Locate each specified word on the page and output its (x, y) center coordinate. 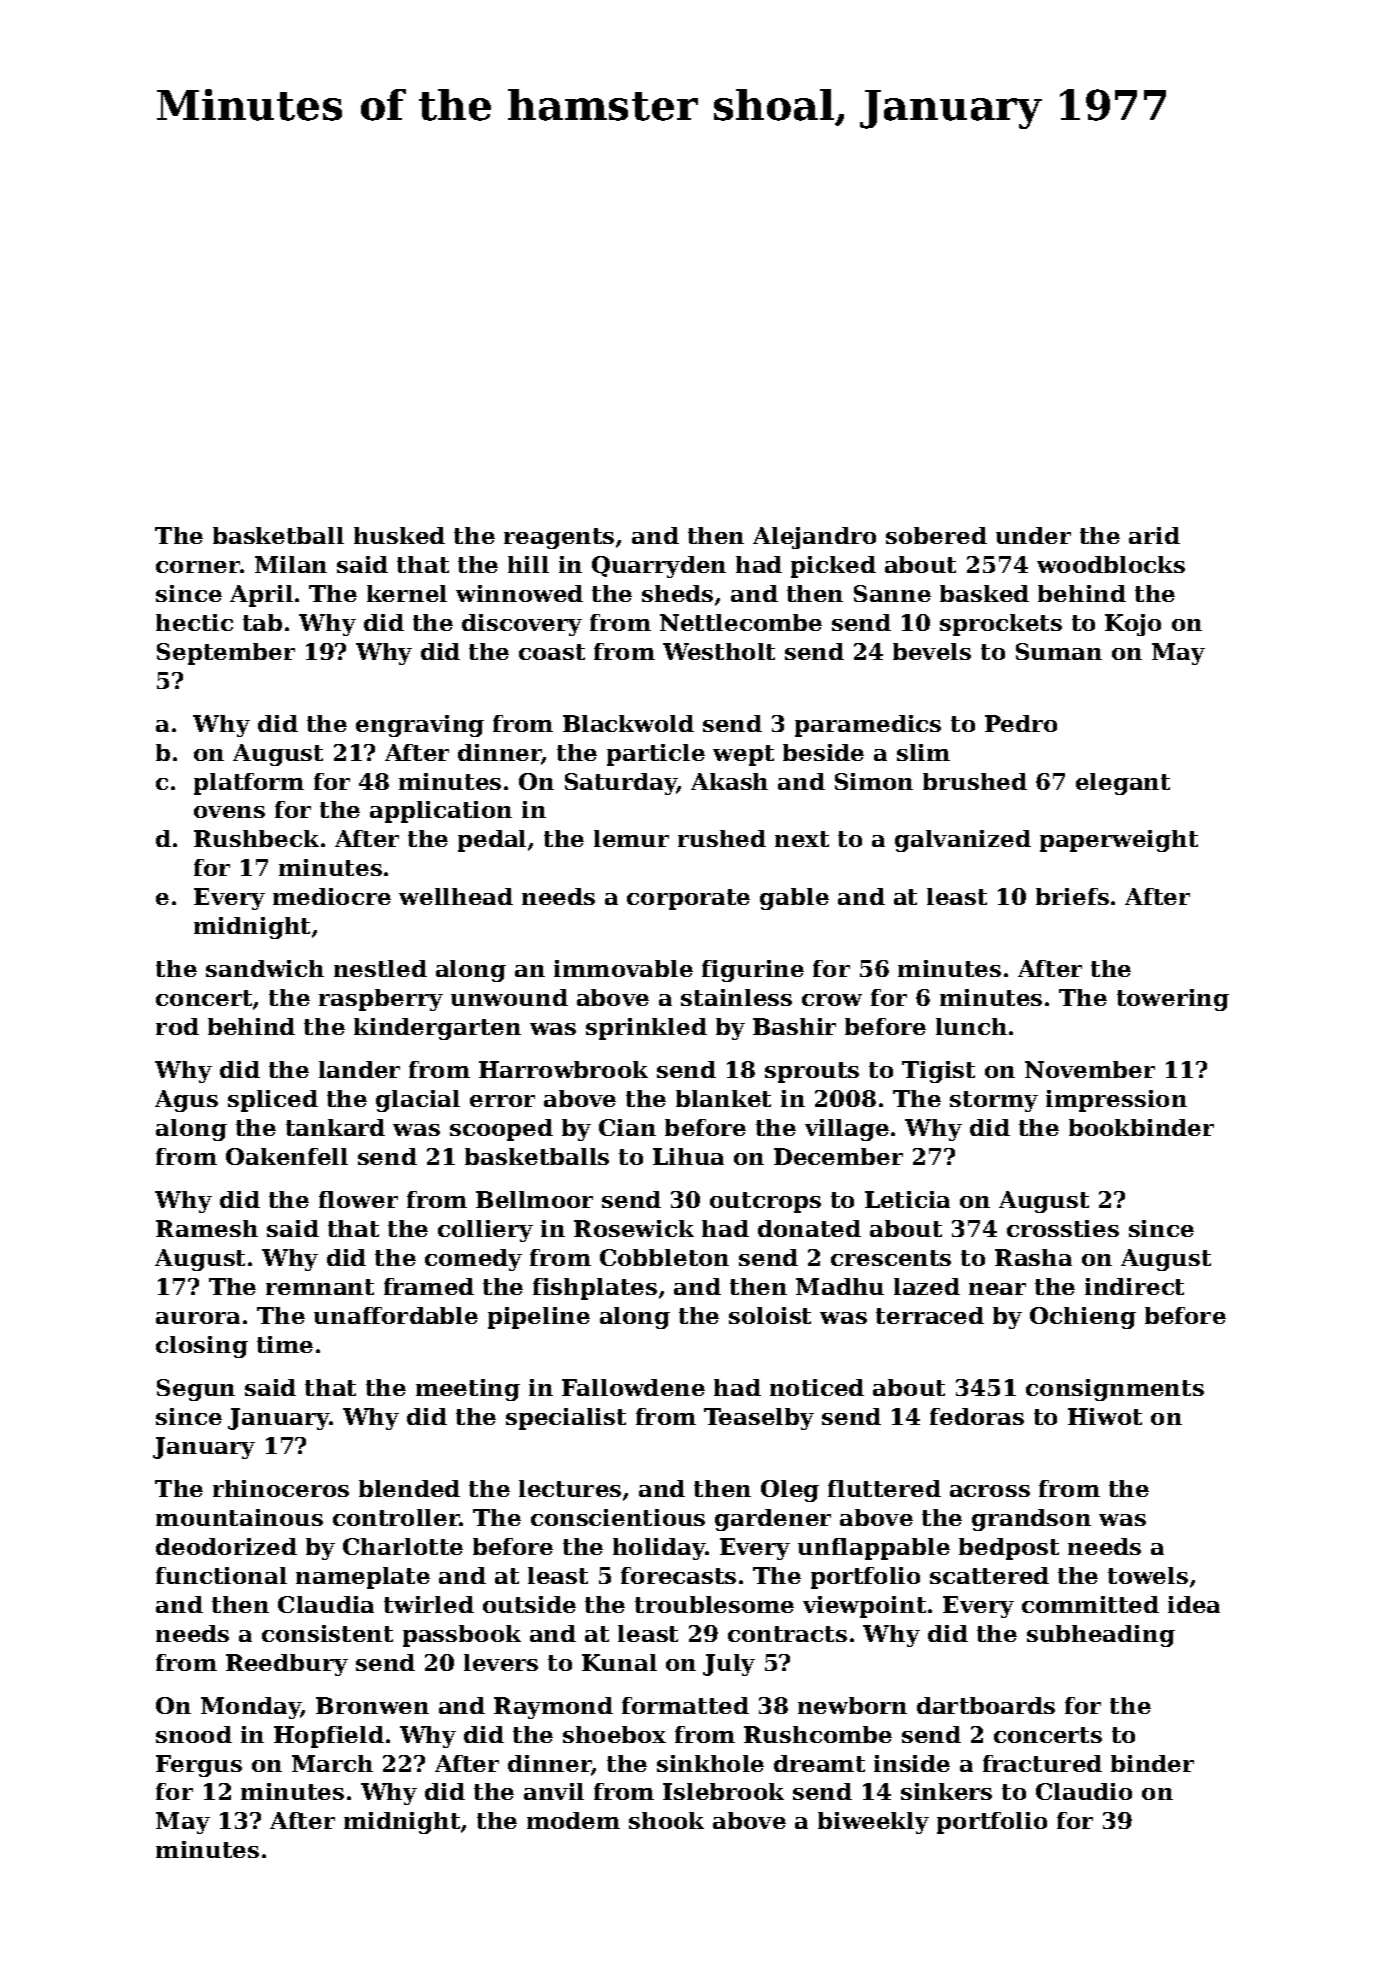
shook (666, 1820)
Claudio (1084, 1791)
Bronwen (372, 1705)
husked (399, 535)
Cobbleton (664, 1257)
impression (1116, 1101)
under (1033, 535)
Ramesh (207, 1228)
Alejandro (814, 538)
